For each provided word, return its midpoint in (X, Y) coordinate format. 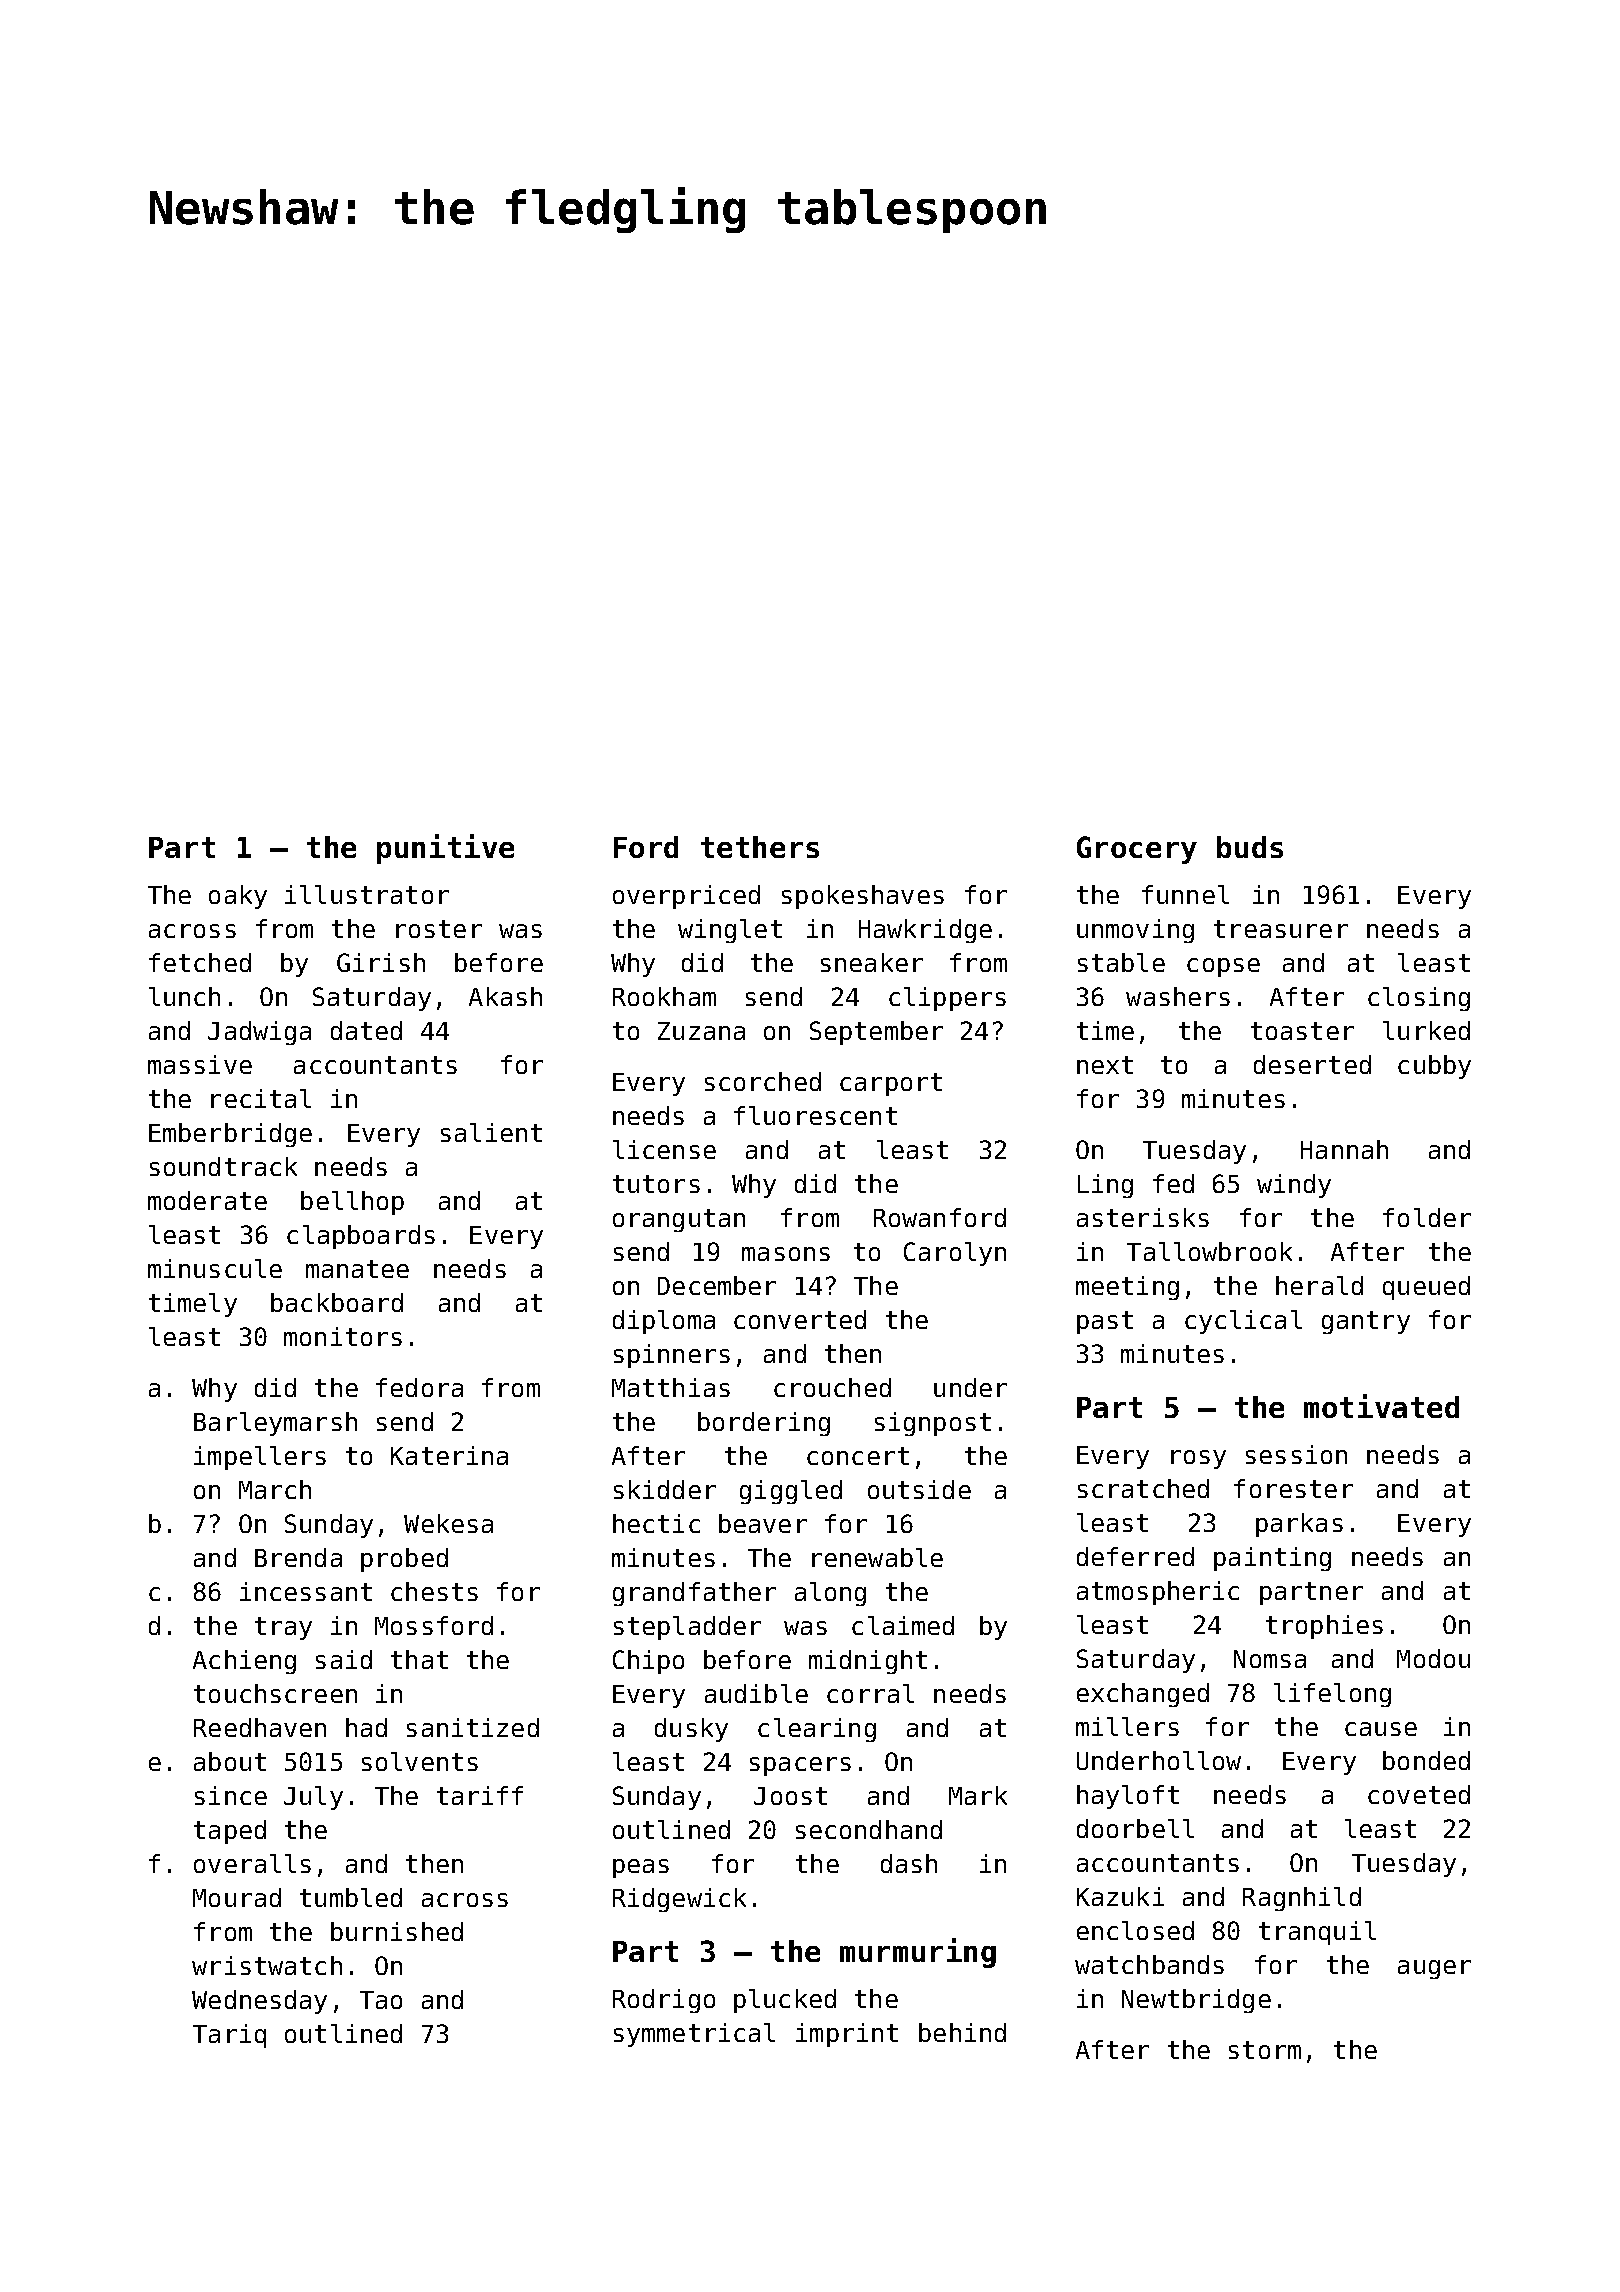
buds (1250, 847)
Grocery (1137, 850)
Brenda (298, 1557)
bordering (764, 1424)
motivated (1381, 1406)
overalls (252, 1863)
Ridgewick (679, 1900)
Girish (381, 962)
